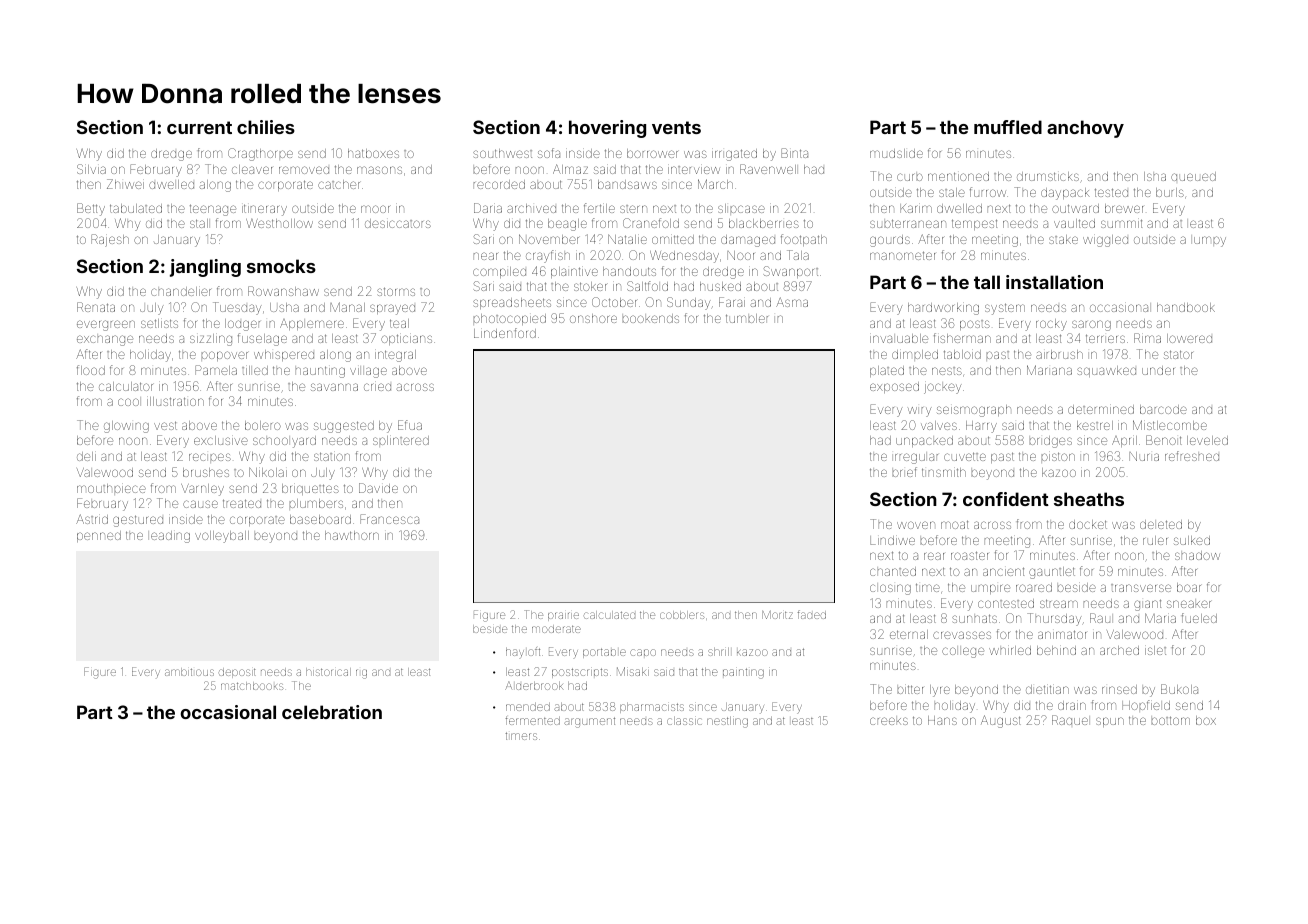  Describe the element at coordinates (199, 127) in the screenshot. I see `current` at that location.
